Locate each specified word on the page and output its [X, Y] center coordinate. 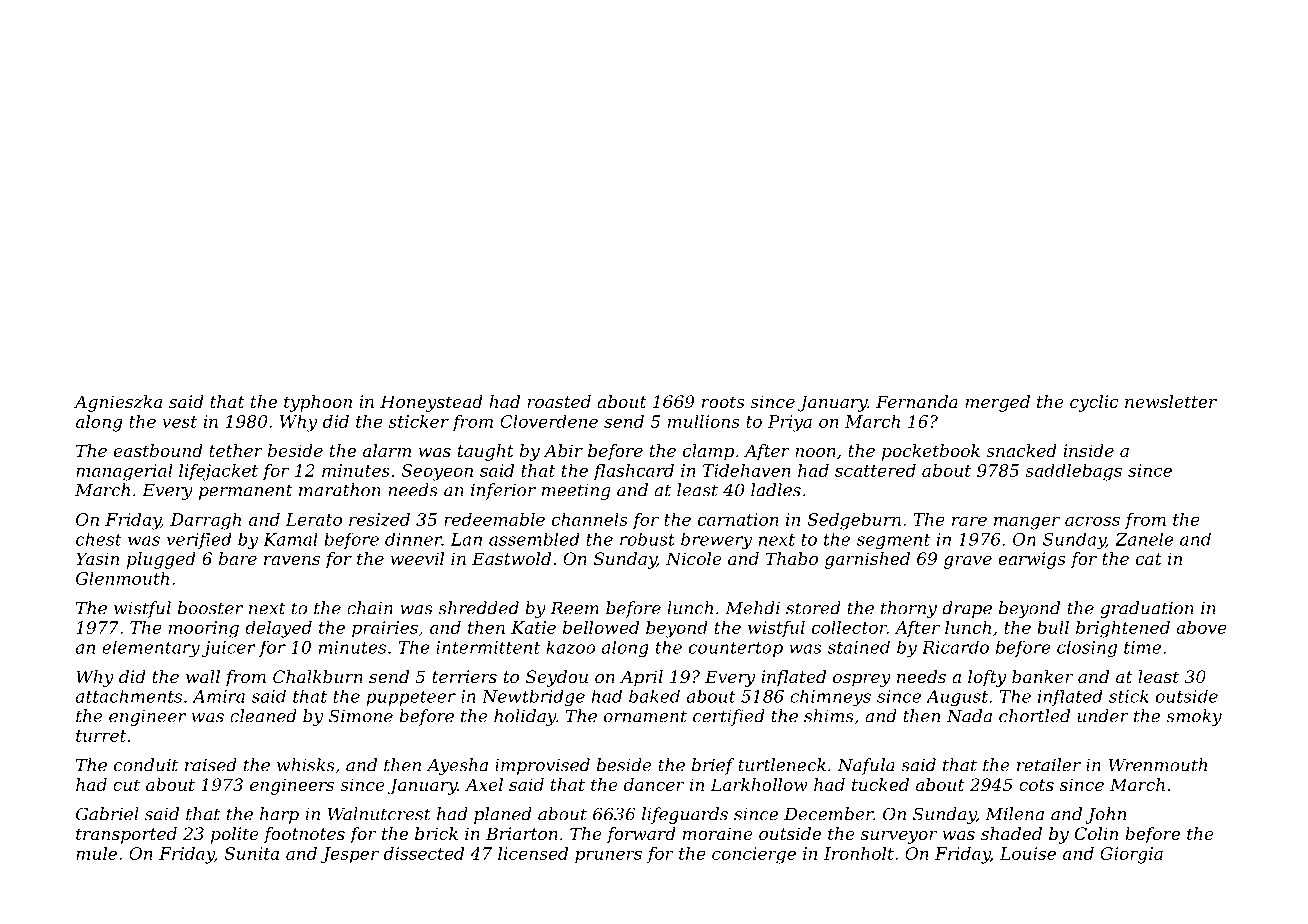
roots [723, 402]
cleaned [263, 716]
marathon [340, 490]
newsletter [1171, 401]
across [1092, 521]
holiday [525, 717]
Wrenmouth [1158, 765]
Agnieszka [118, 403]
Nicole [694, 558]
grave [968, 562]
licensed [533, 853]
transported [126, 835]
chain [370, 608]
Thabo [792, 558]
